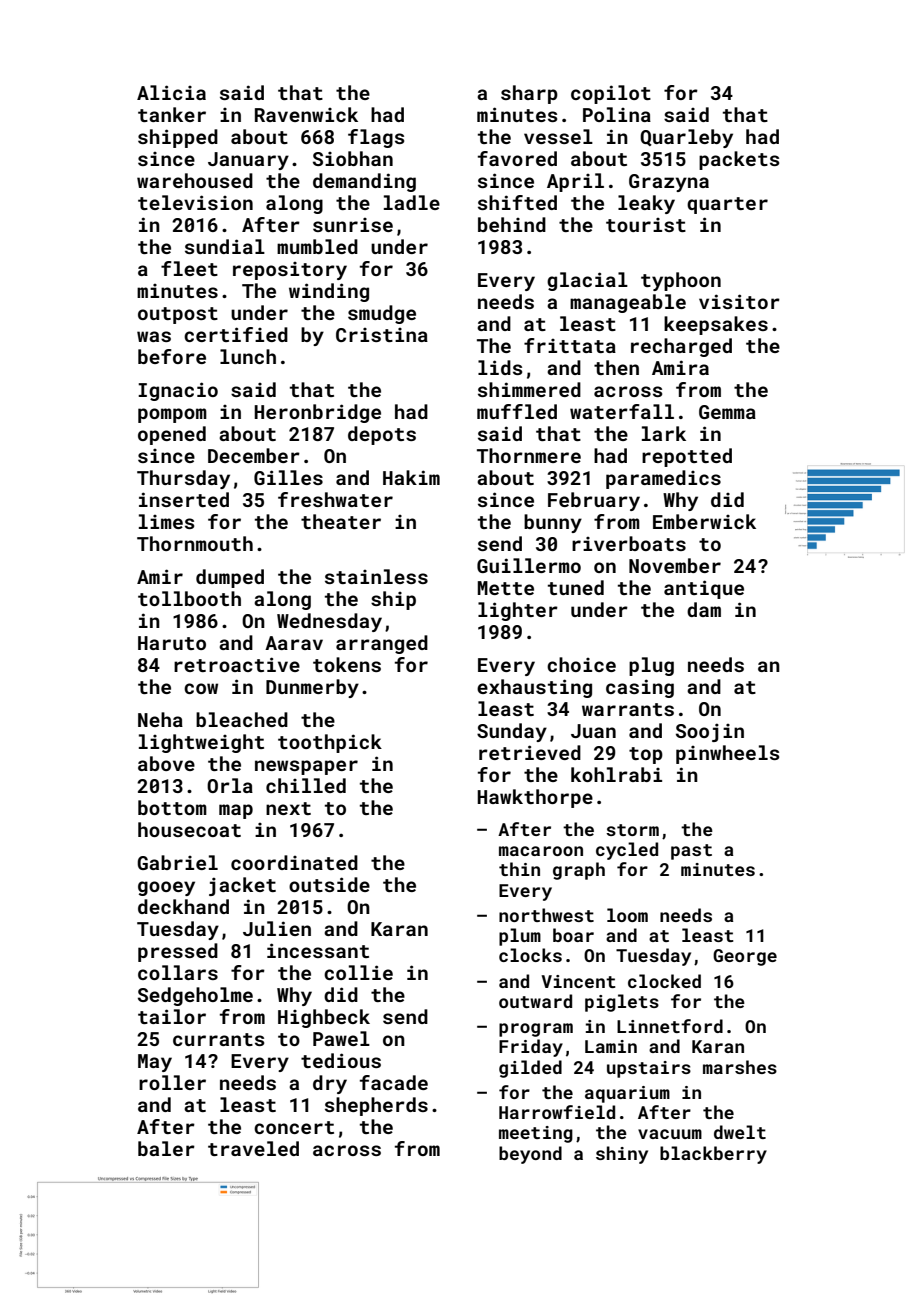  I want to click on sharp, so click(529, 94).
